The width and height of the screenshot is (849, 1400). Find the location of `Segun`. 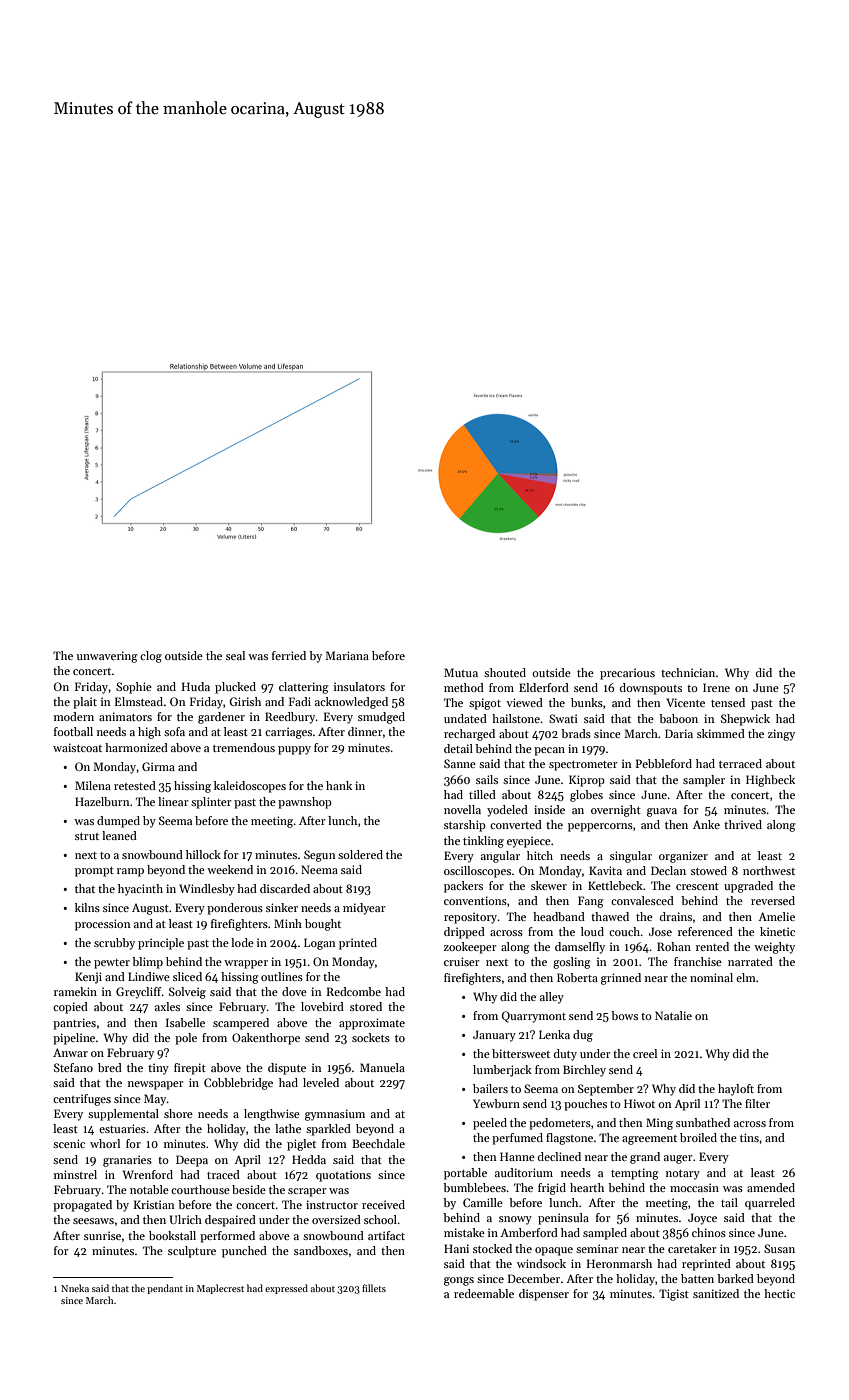

Segun is located at coordinates (319, 856).
